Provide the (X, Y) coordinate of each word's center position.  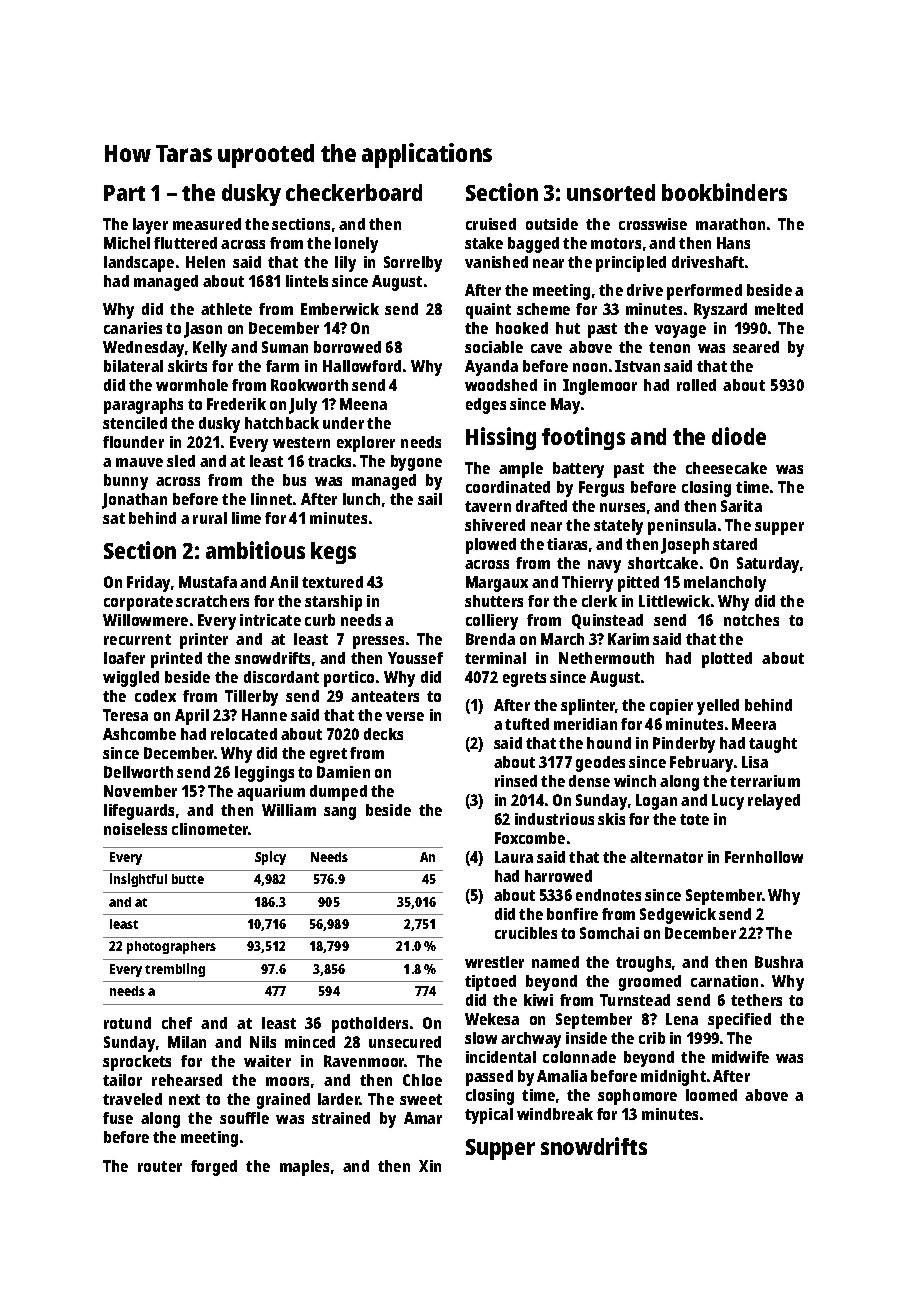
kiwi (538, 1000)
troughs (643, 964)
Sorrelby (413, 264)
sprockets (137, 1063)
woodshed (501, 385)
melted (779, 309)
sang (340, 813)
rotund (127, 1023)
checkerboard (354, 192)
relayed (774, 802)
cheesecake (726, 468)
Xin (430, 1166)
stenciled (135, 423)
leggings (264, 774)
